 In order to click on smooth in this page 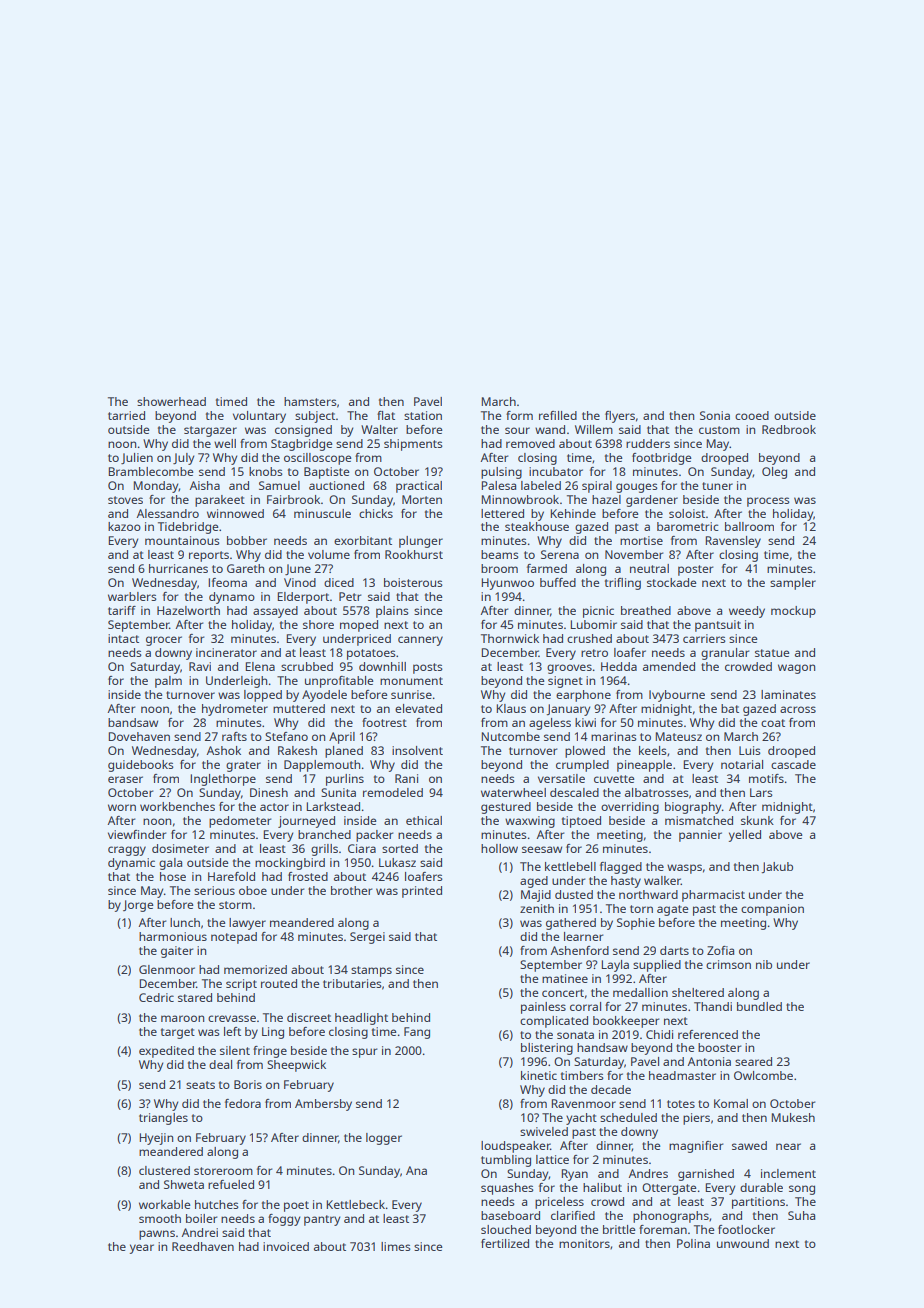, I will do `click(160, 1218)`.
